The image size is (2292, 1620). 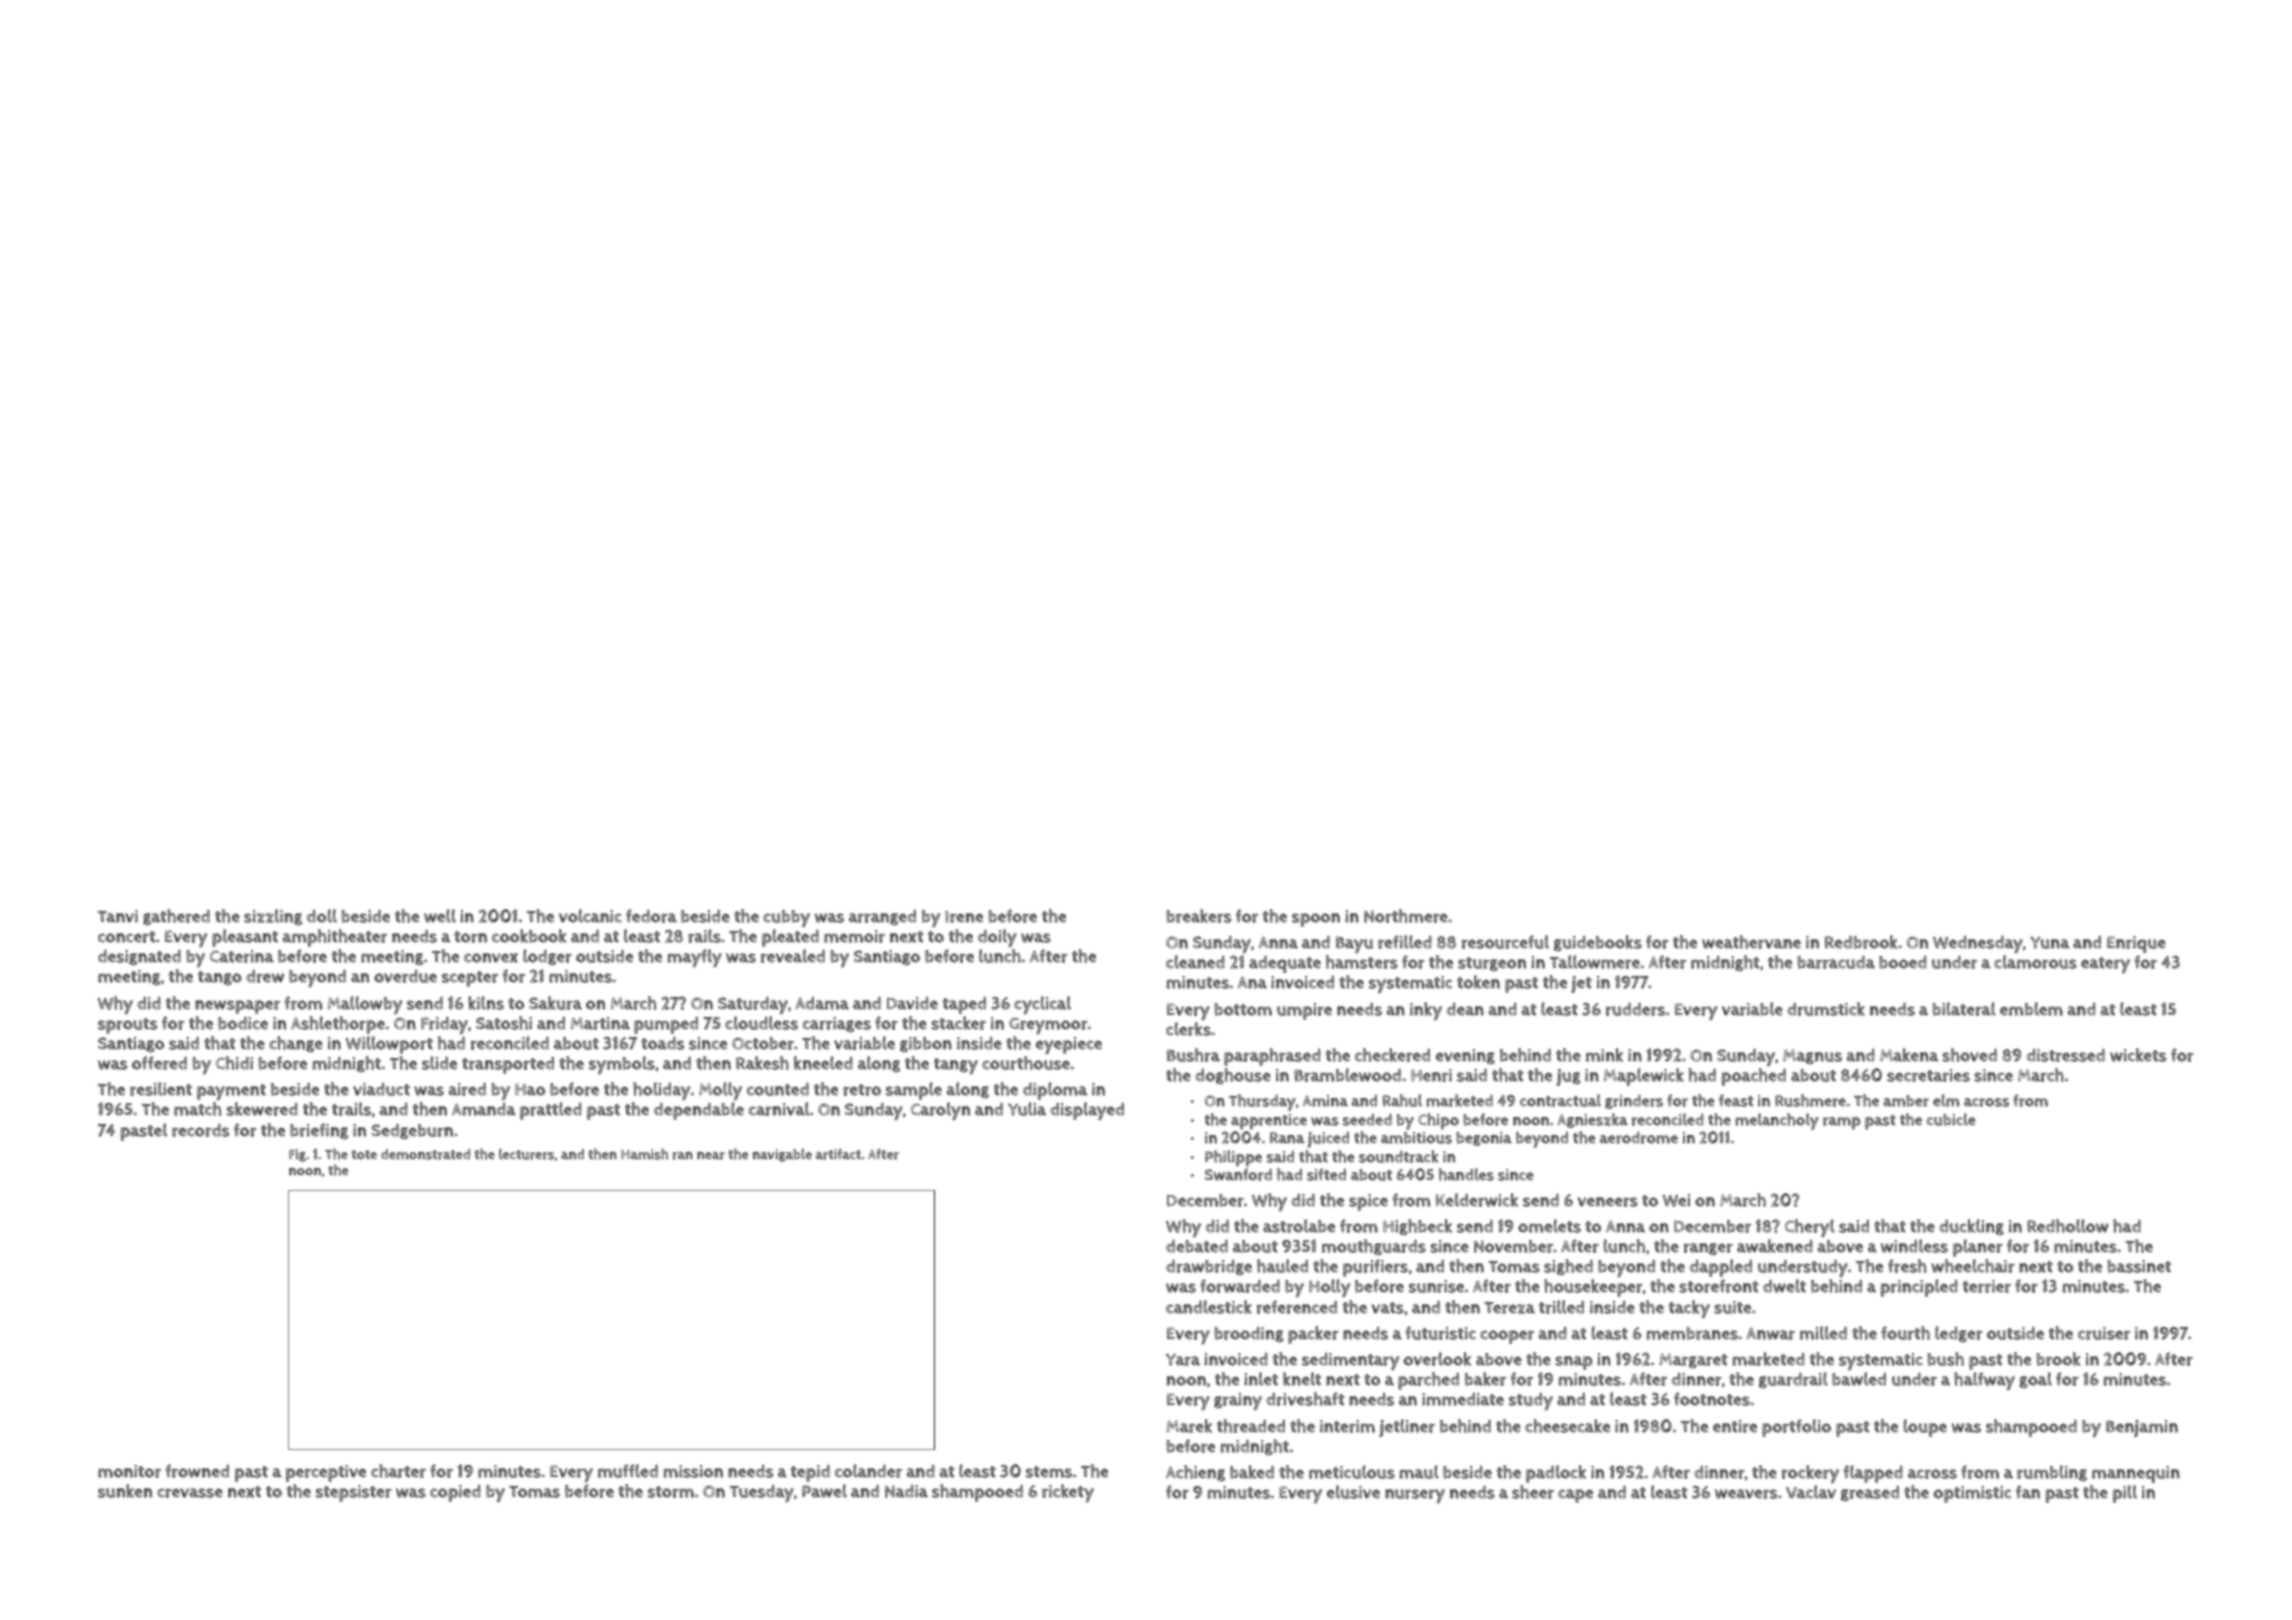 What do you see at coordinates (1209, 1307) in the screenshot?
I see `candlestick` at bounding box center [1209, 1307].
